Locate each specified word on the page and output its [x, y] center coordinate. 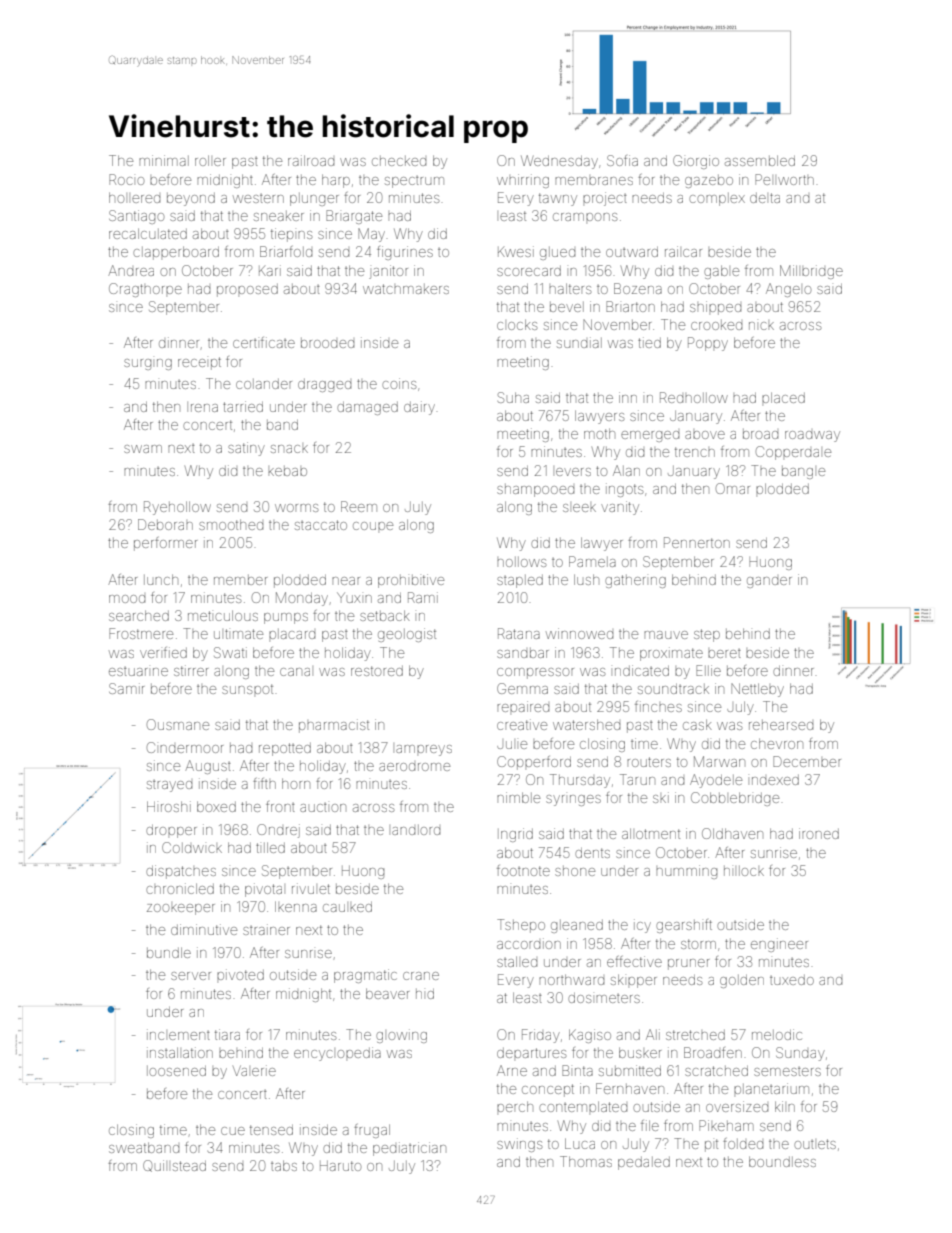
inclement [178, 1034]
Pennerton [697, 542]
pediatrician [409, 1149]
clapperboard [176, 253]
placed [783, 397]
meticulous [223, 615]
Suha [513, 397]
